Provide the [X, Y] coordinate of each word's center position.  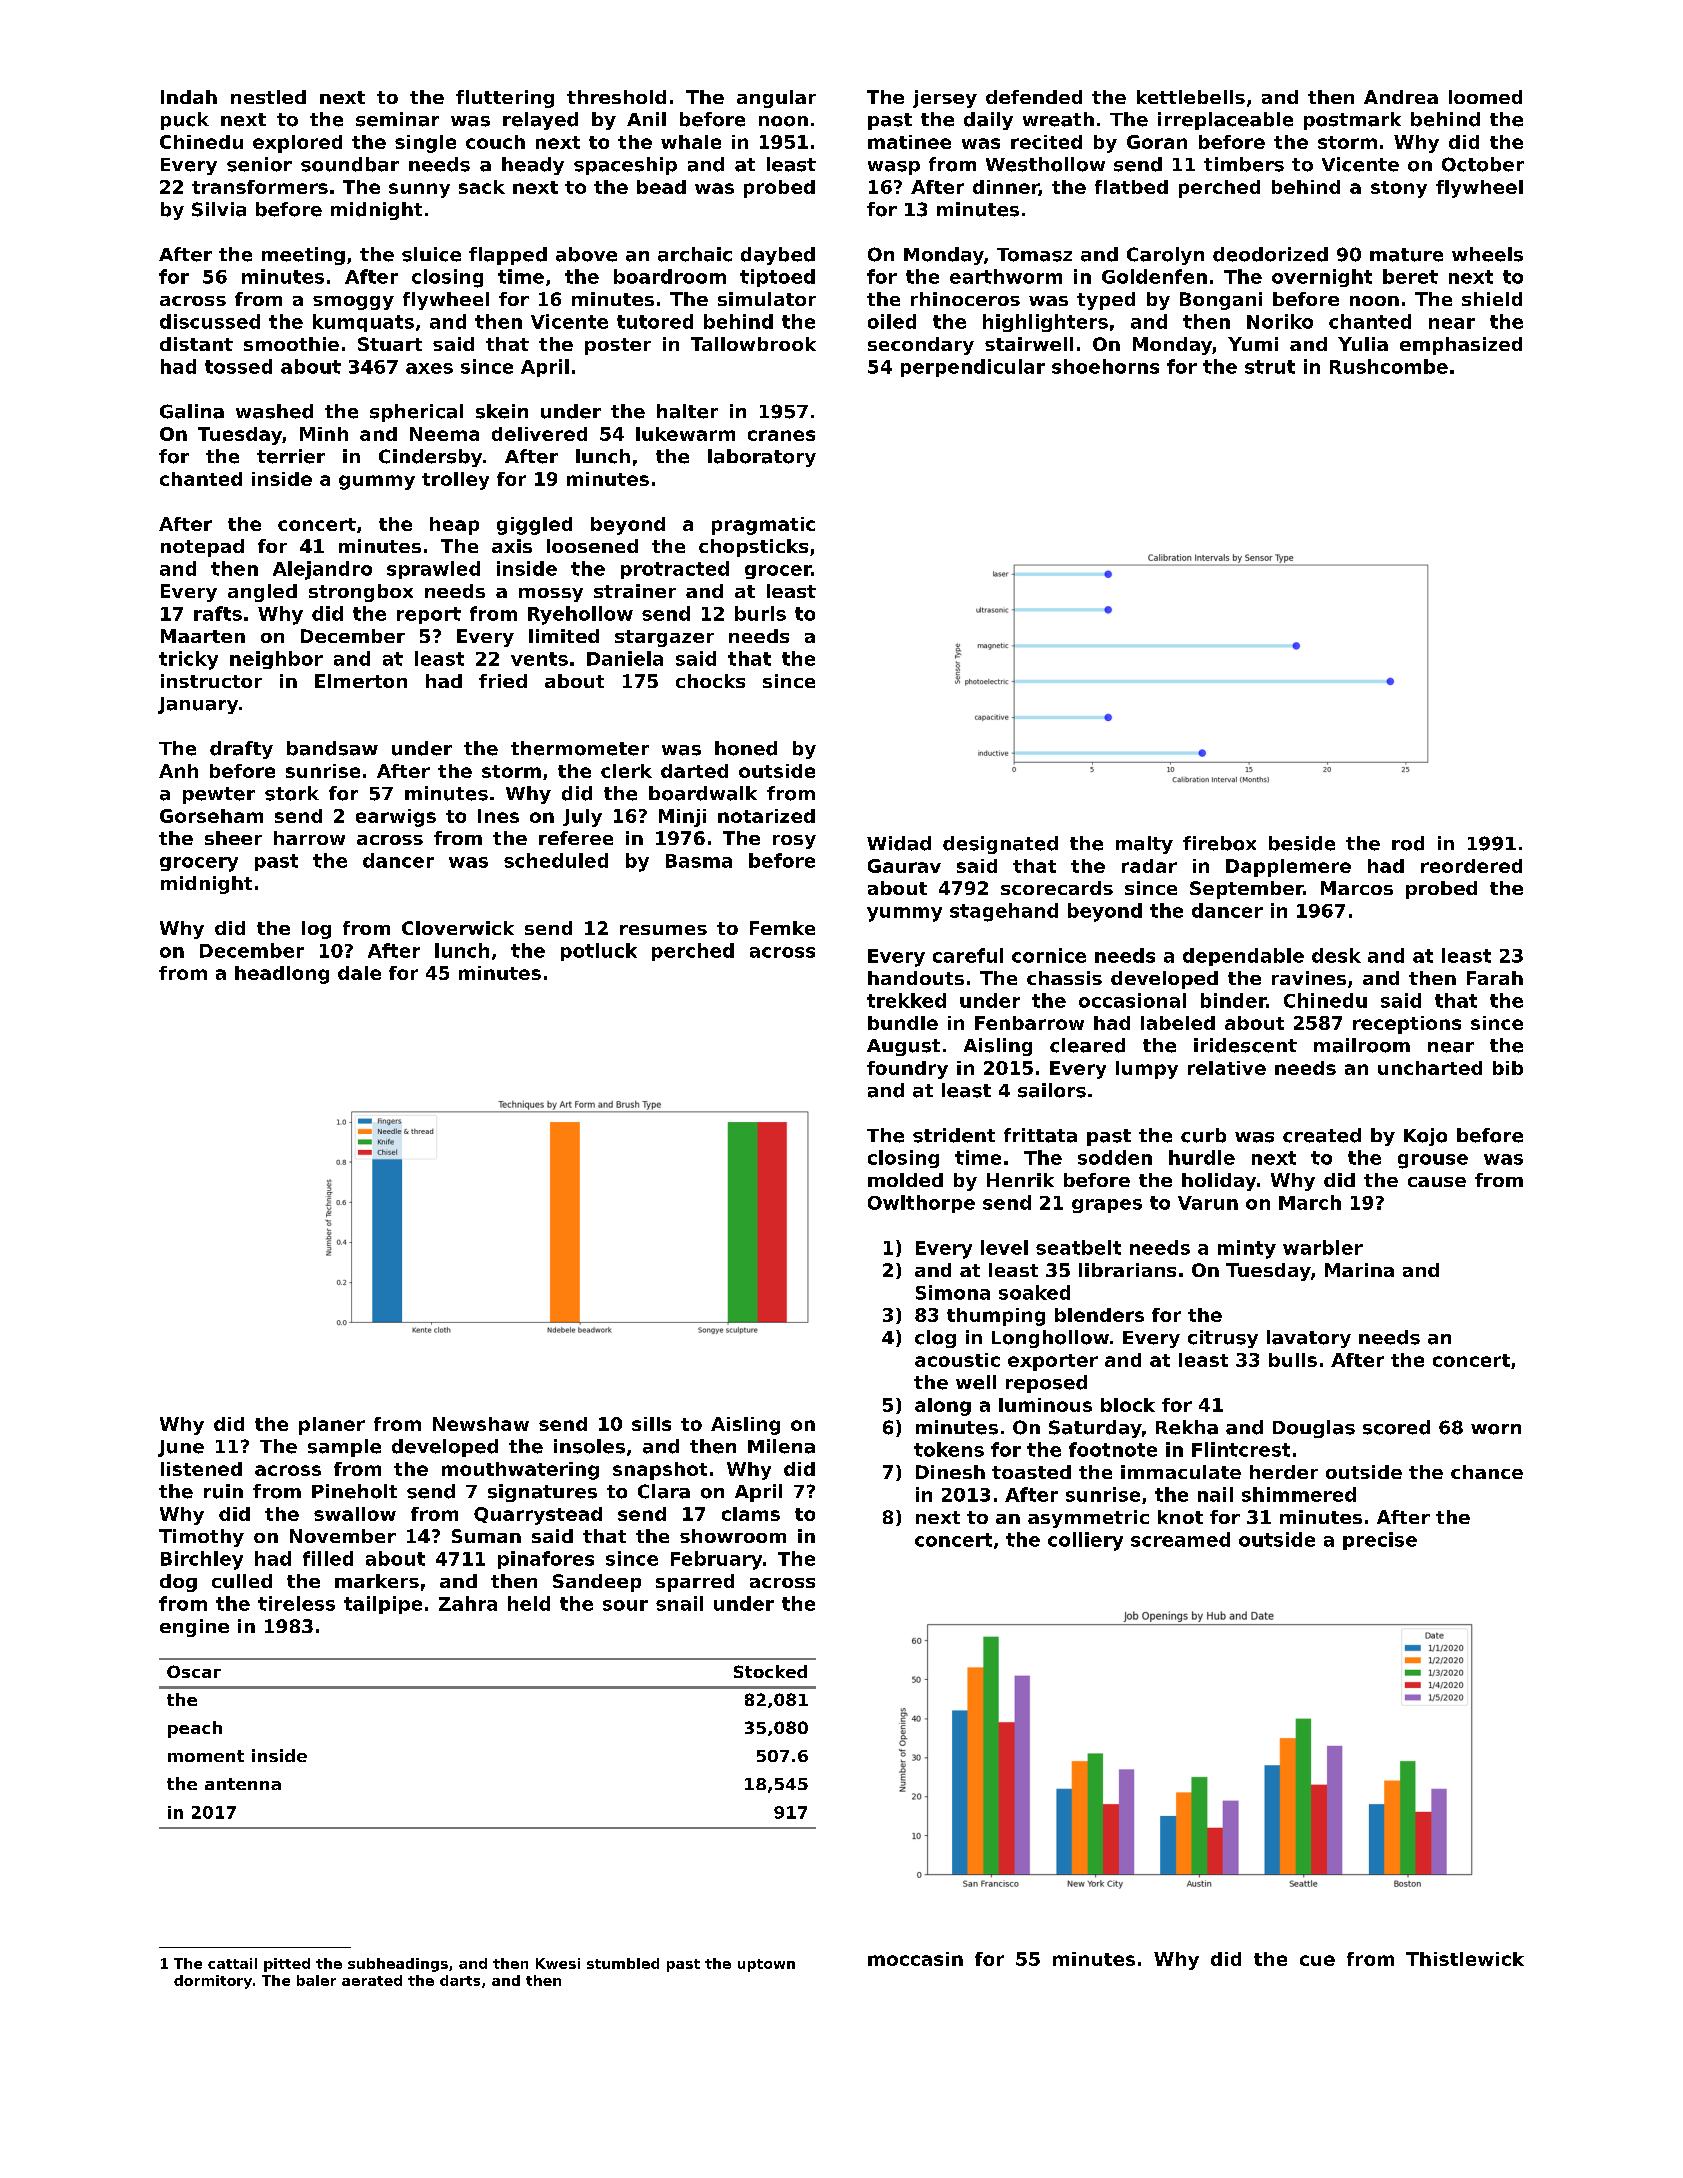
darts [460, 1980]
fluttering [505, 99]
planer [332, 1426]
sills [651, 1424]
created [1322, 1135]
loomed [1485, 97]
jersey [945, 99]
